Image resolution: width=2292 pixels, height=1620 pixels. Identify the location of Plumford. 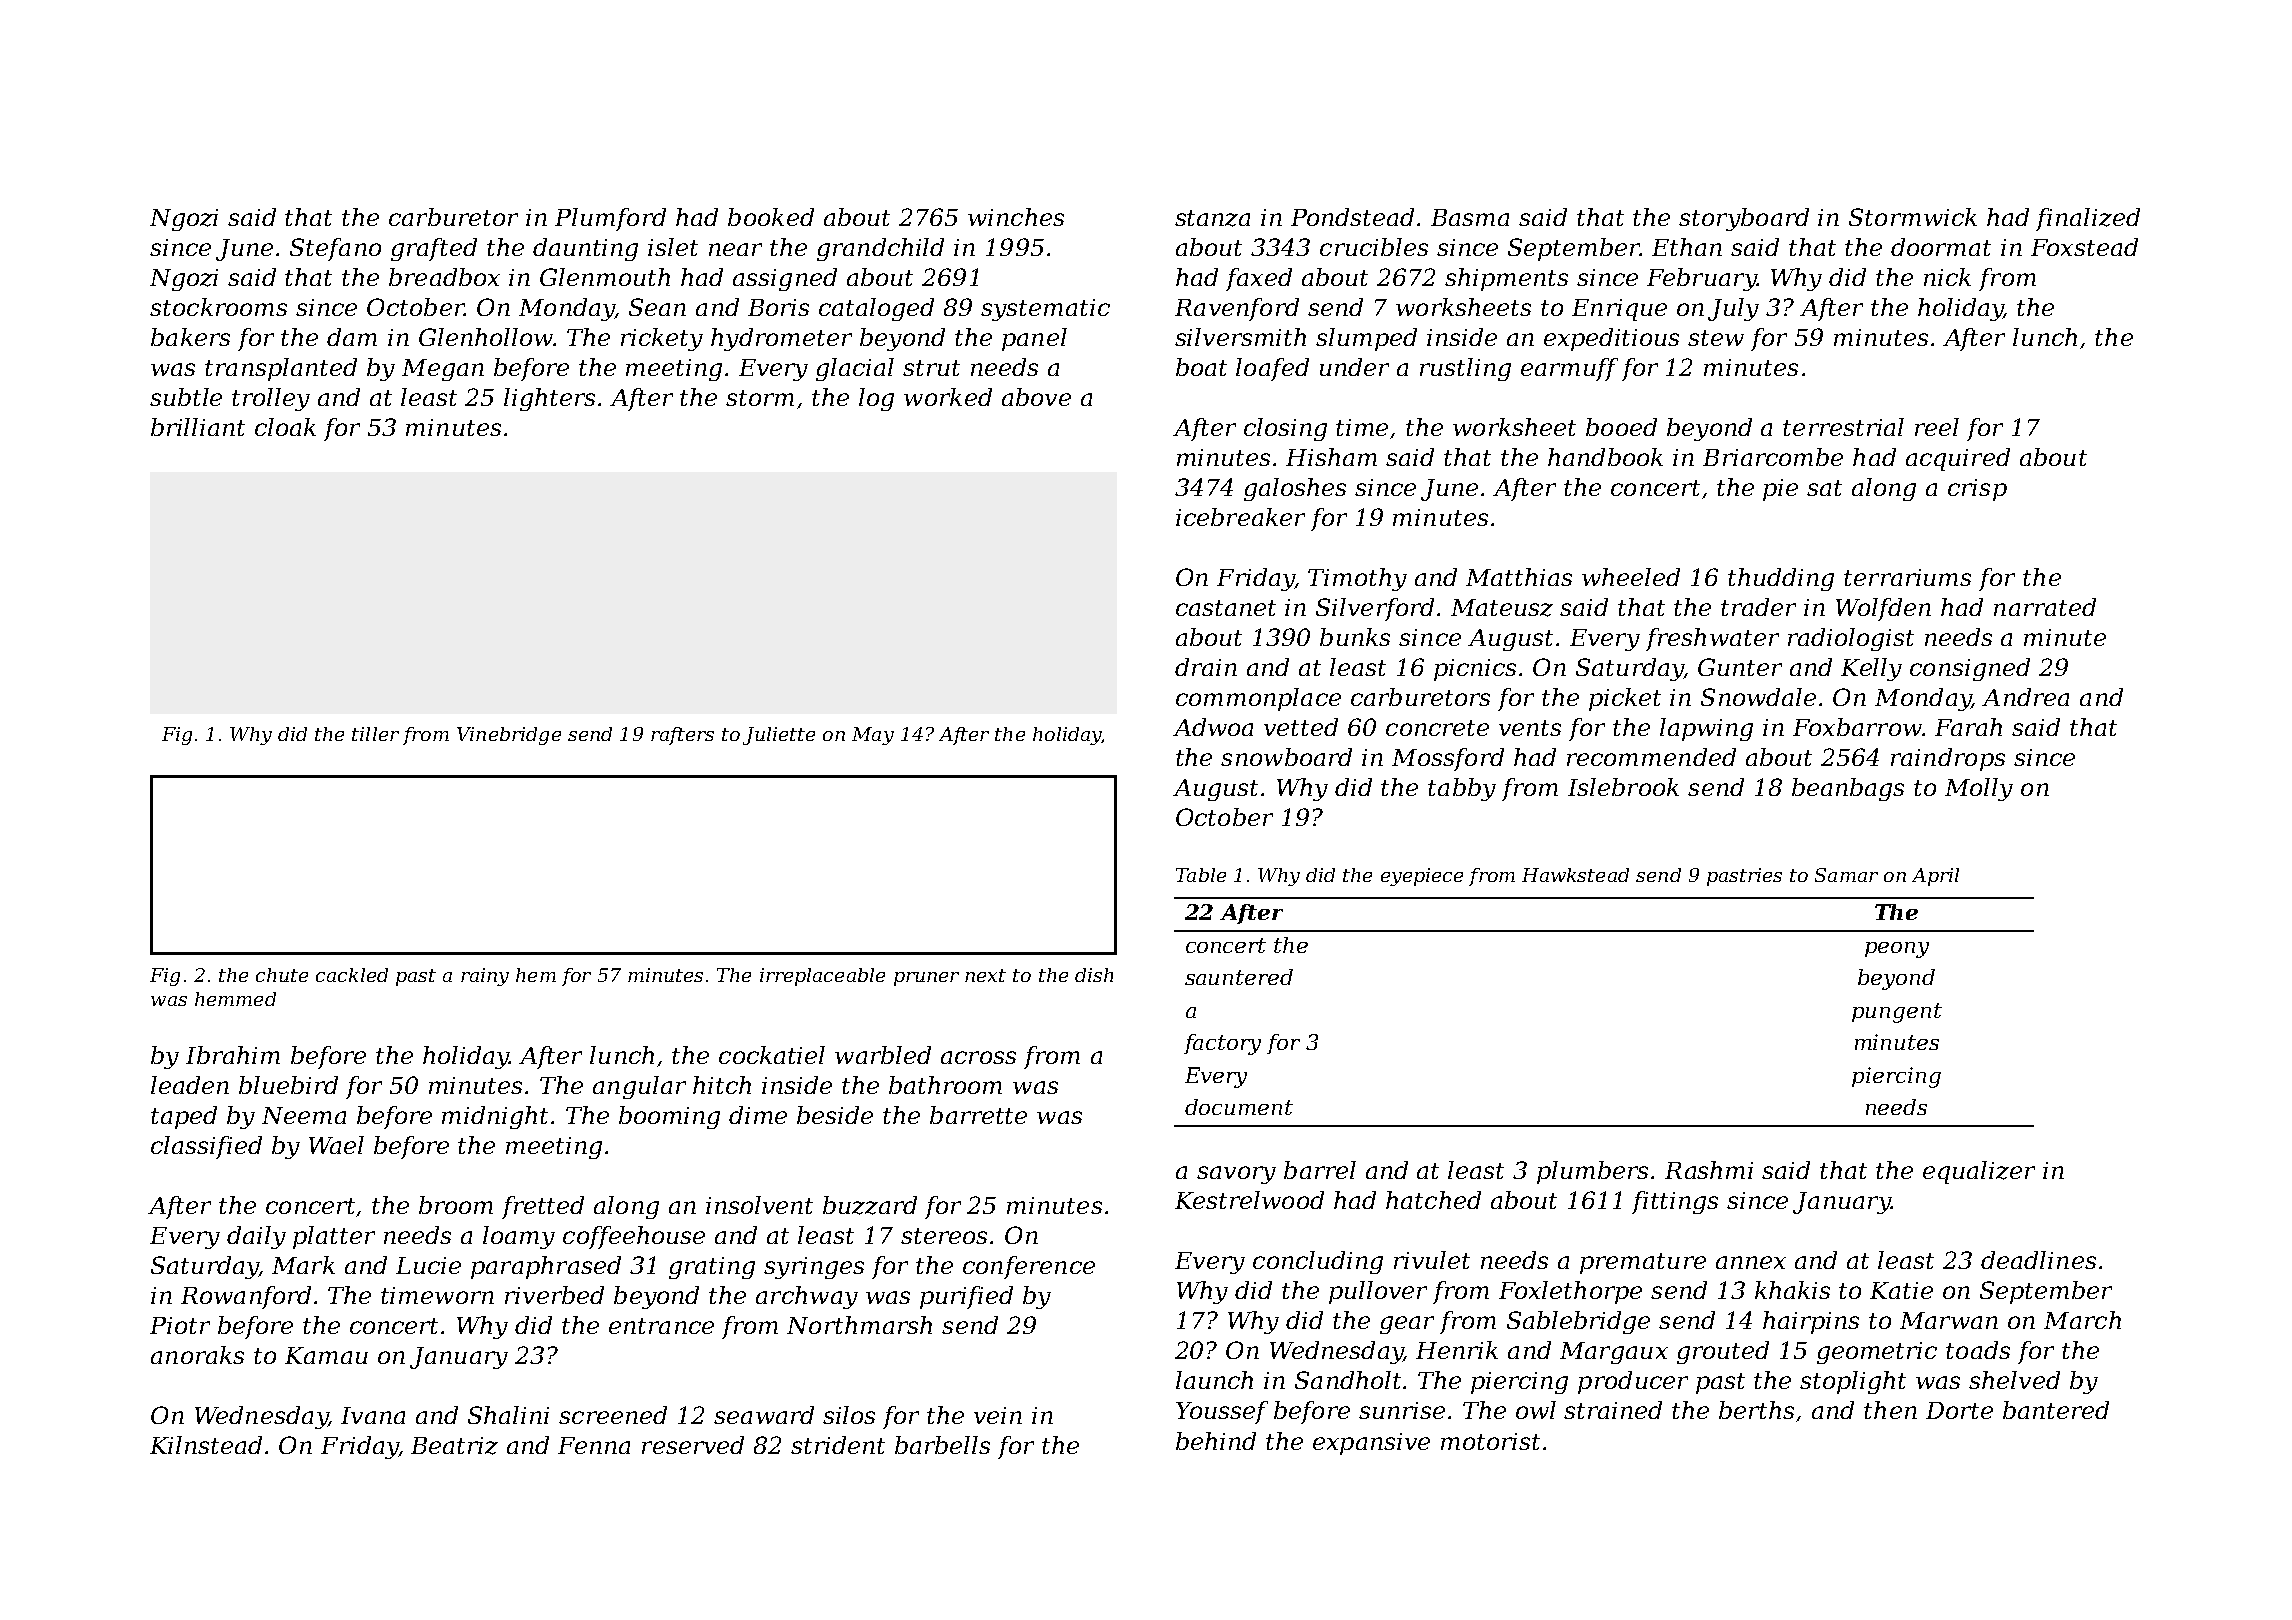
(610, 219).
